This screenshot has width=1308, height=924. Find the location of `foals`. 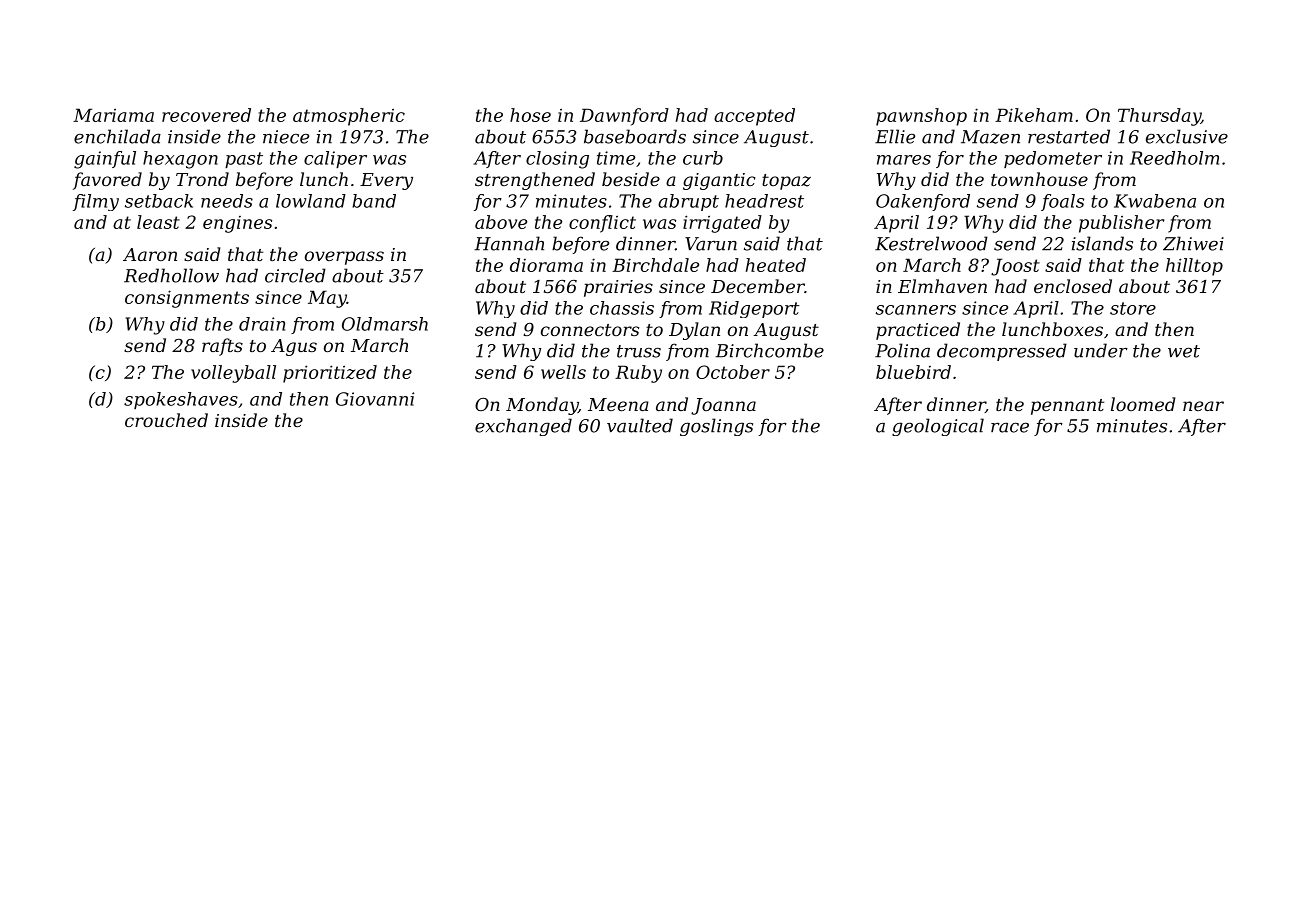

foals is located at coordinates (1062, 202).
